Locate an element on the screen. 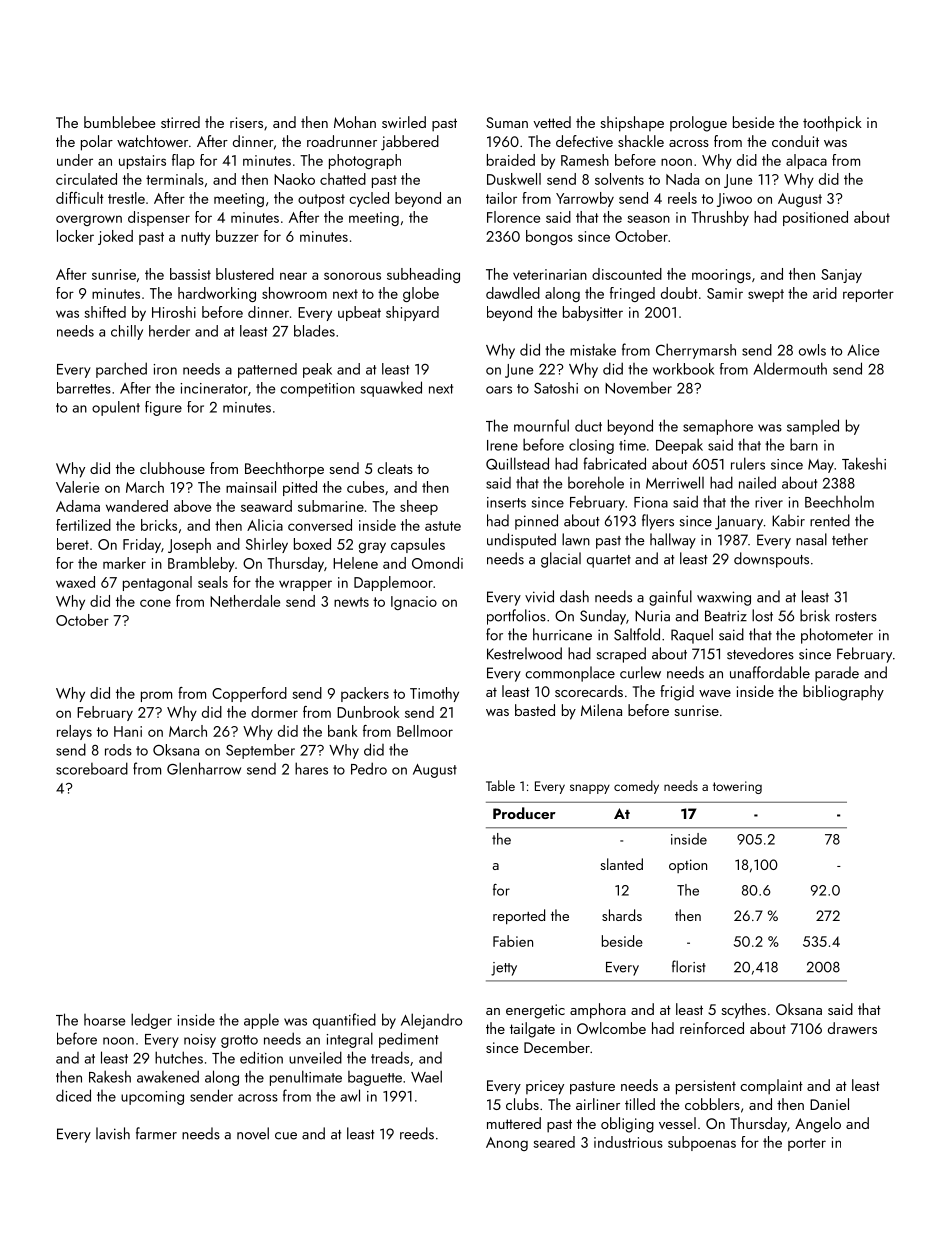 The image size is (952, 1233). Jiwoo is located at coordinates (734, 200).
